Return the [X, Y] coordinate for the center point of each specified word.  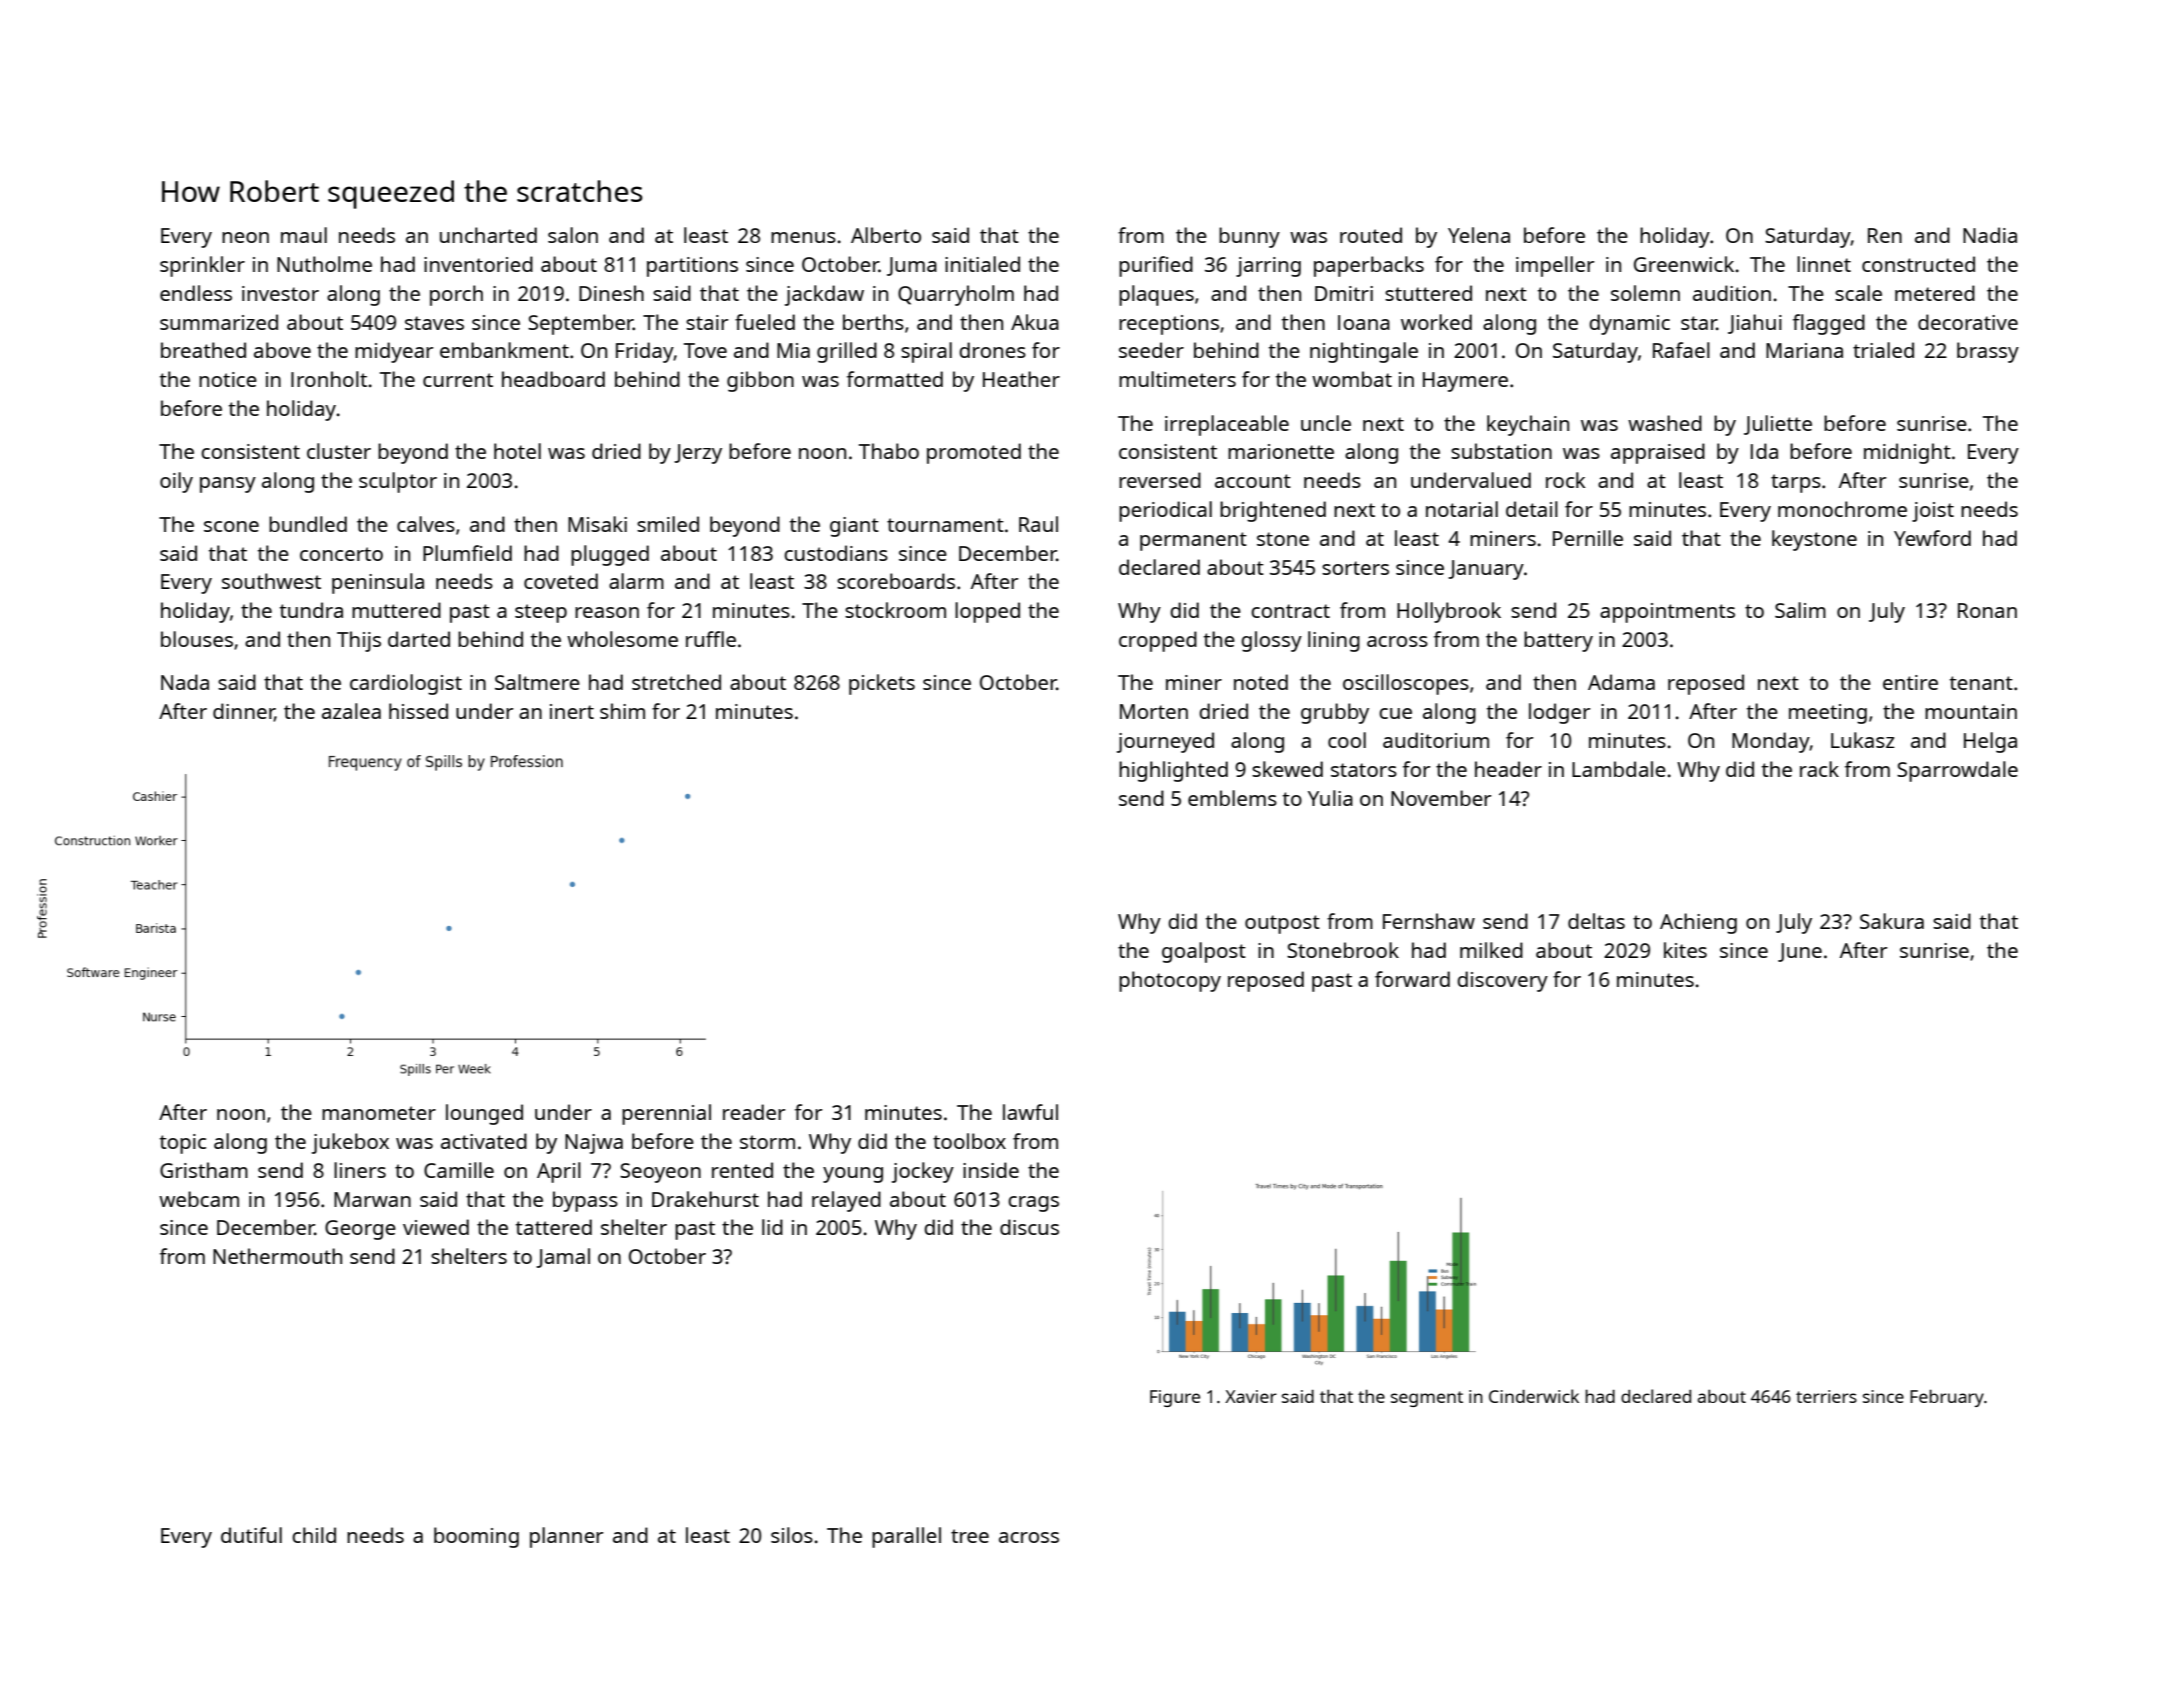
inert [572, 711]
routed [1371, 235]
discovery [1502, 981]
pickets [882, 684]
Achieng [1698, 923]
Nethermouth [277, 1256]
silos [792, 1535]
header [1508, 769]
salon [573, 235]
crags [1033, 1204]
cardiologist [406, 684]
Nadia [1990, 235]
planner [566, 1537]
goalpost [1204, 952]
